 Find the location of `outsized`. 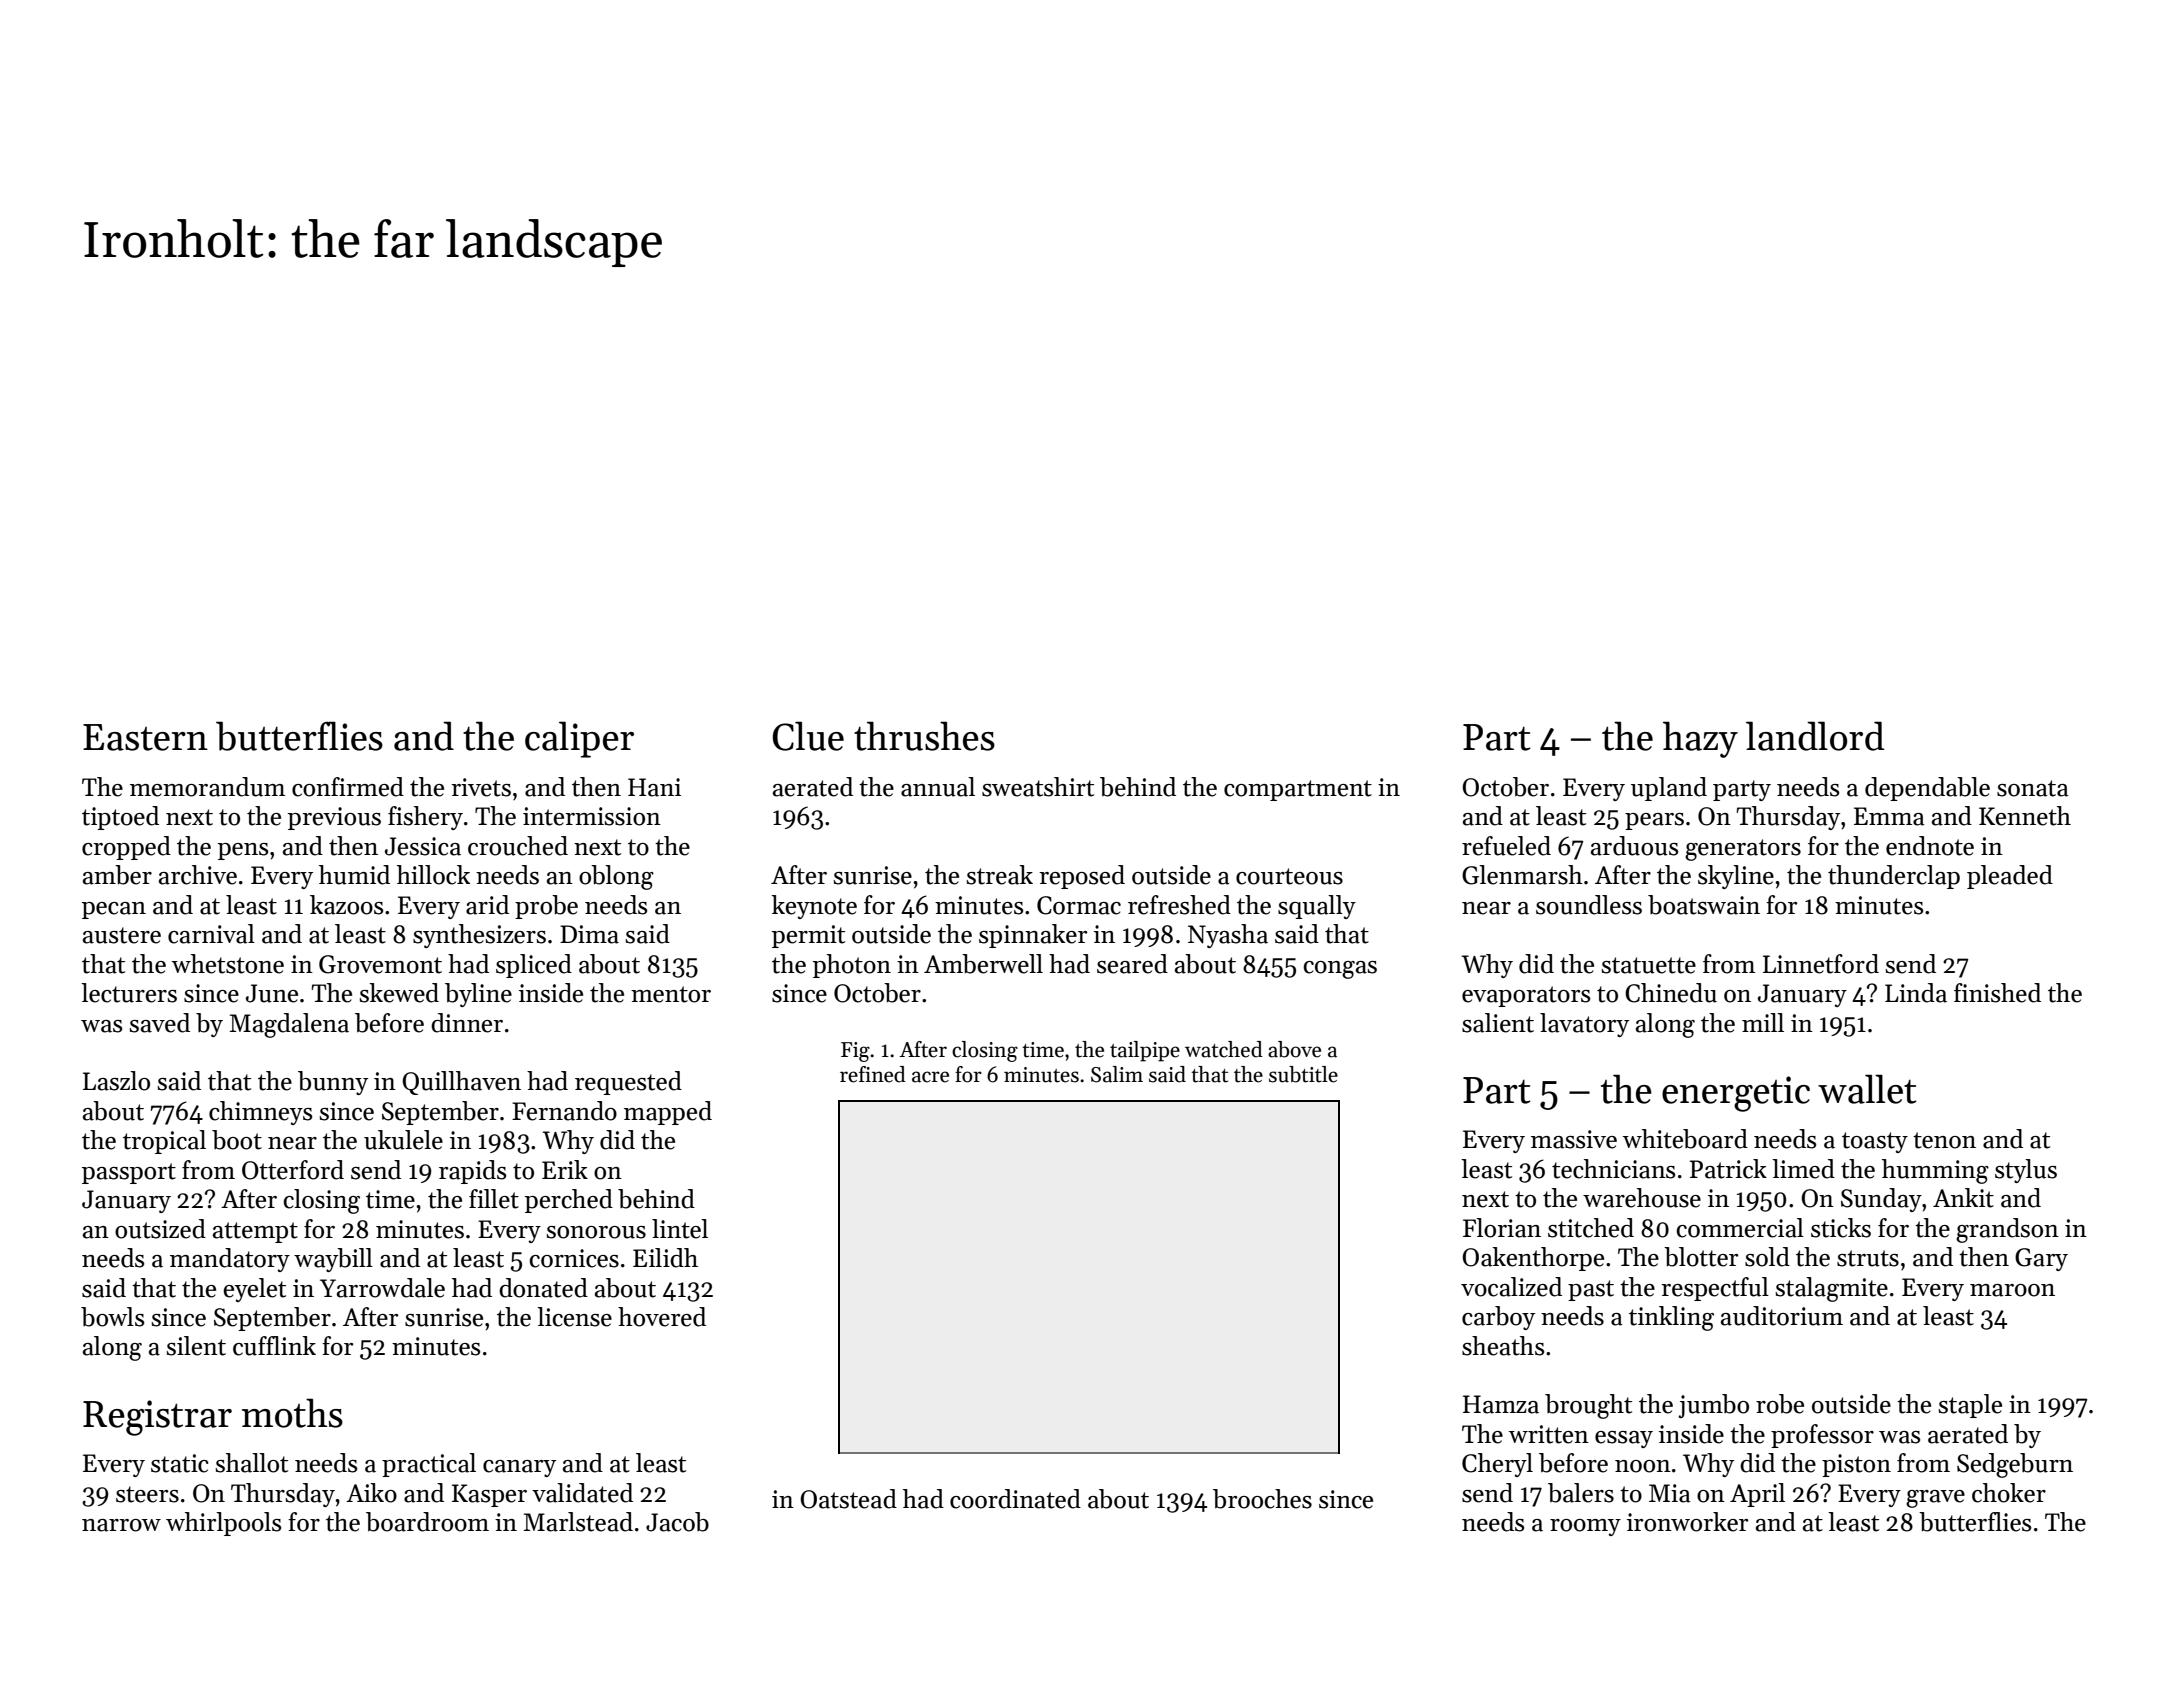

outsized is located at coordinates (160, 1229).
